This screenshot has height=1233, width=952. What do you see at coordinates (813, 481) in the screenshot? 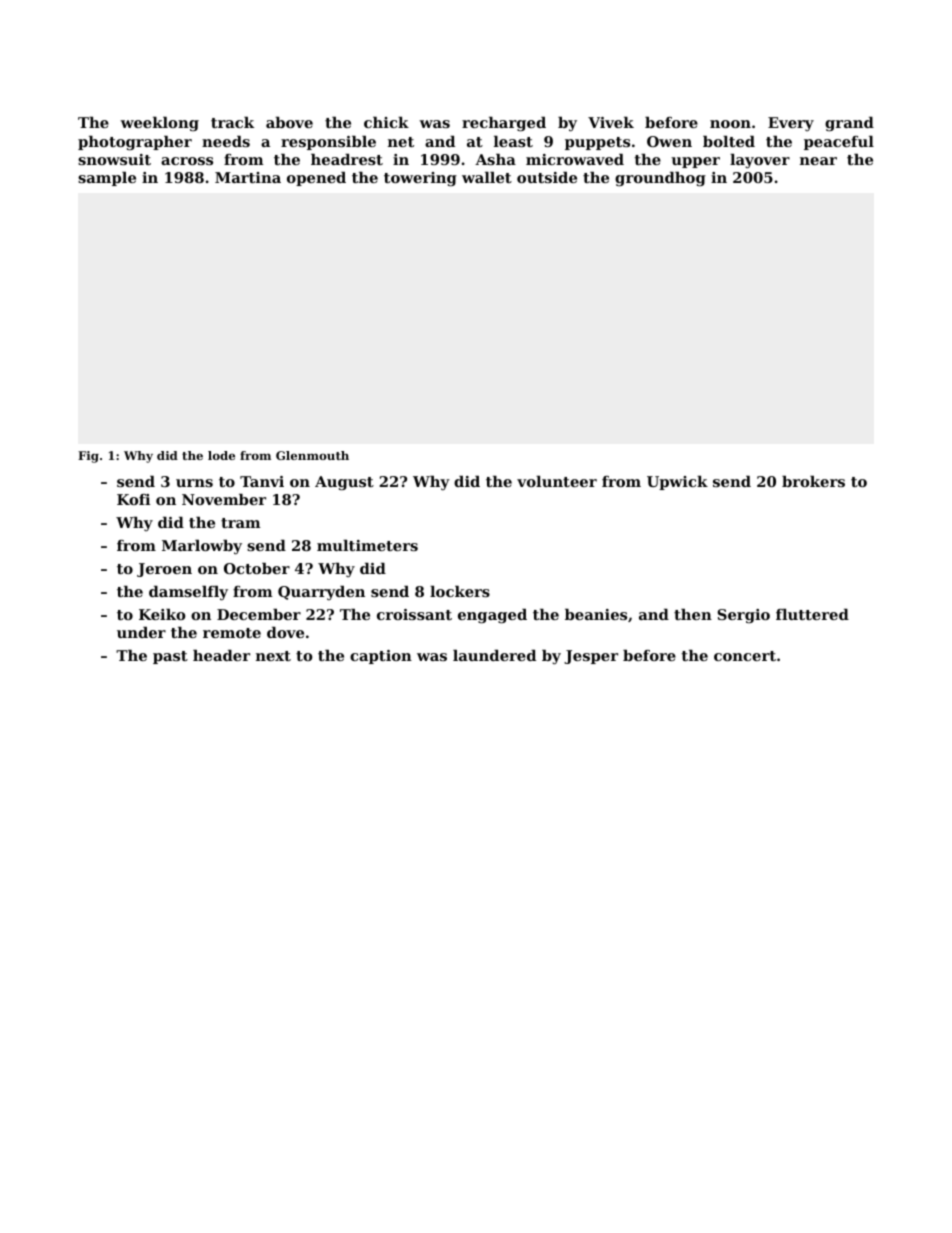
I see `brokers` at bounding box center [813, 481].
